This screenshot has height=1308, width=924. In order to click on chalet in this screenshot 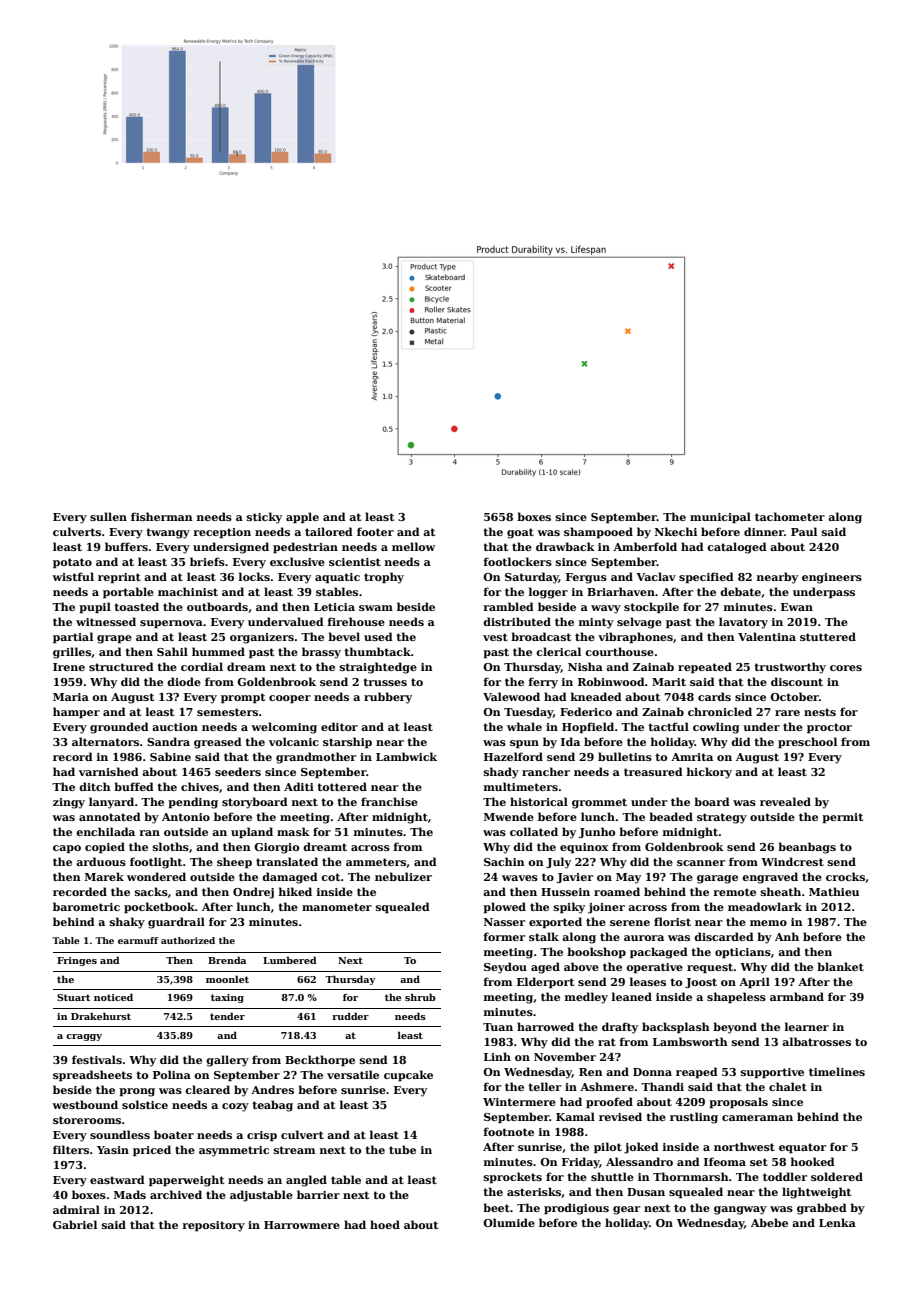, I will do `click(788, 1086)`.
